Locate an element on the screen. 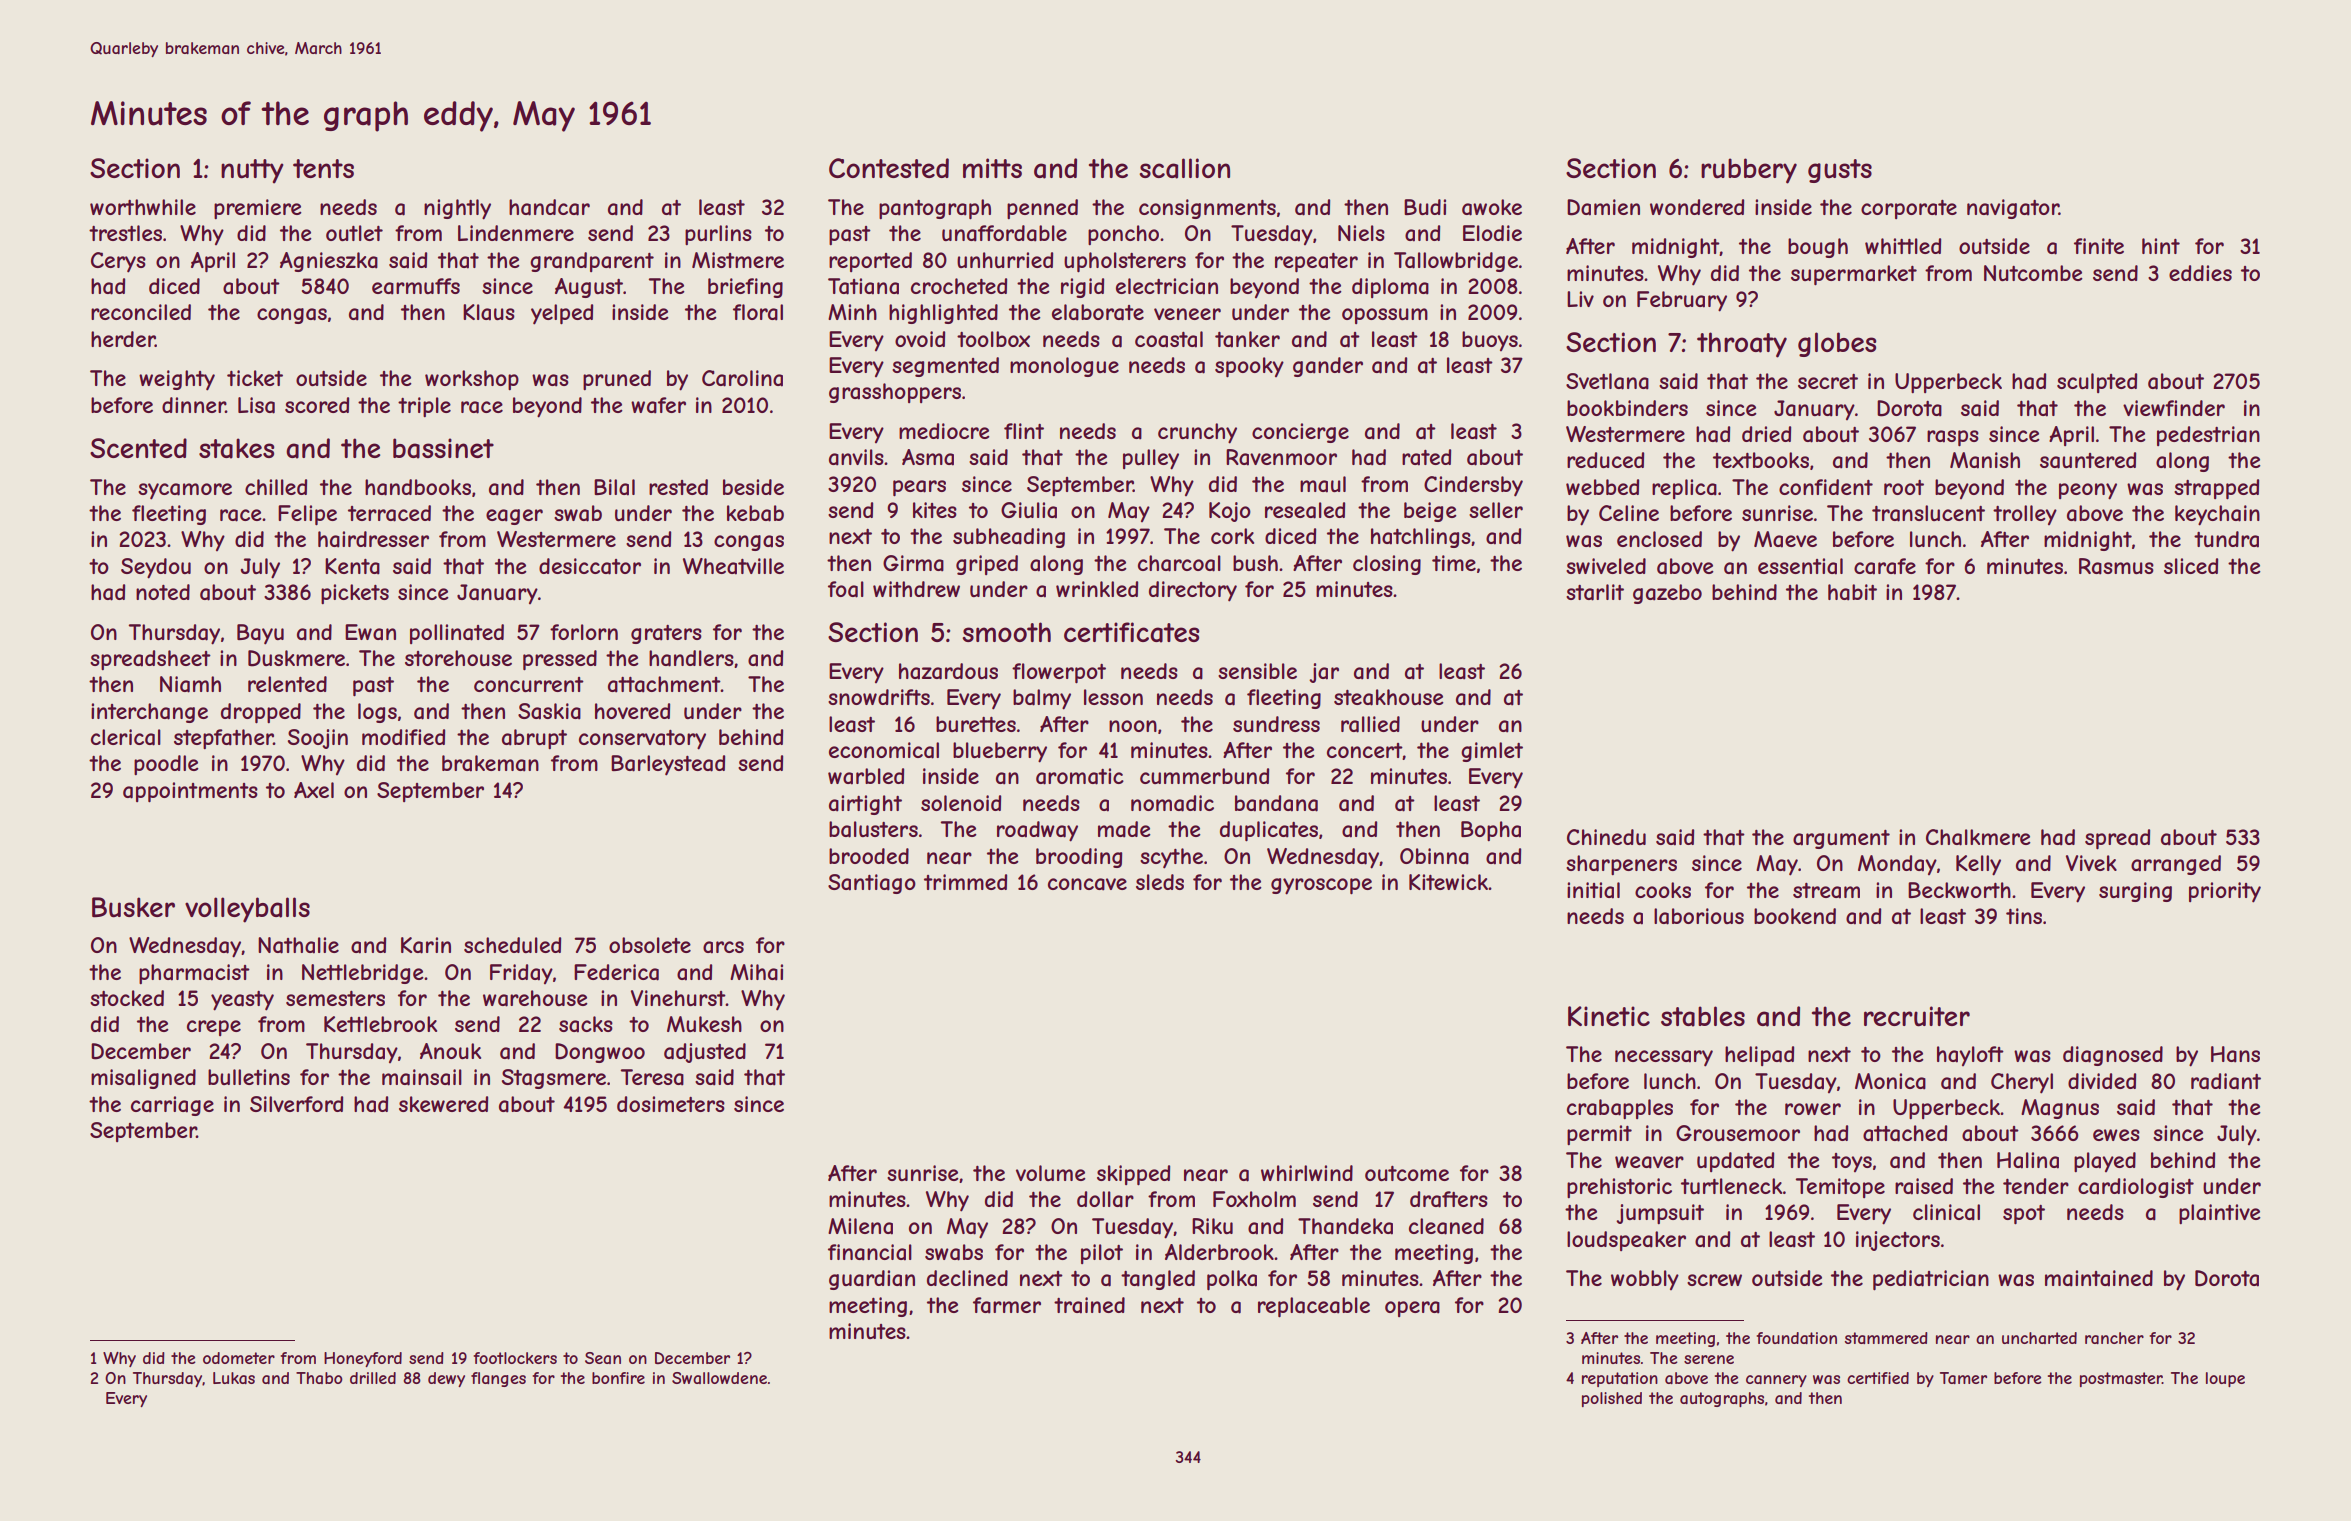 This screenshot has width=2351, height=1521. Bopha is located at coordinates (1491, 831).
